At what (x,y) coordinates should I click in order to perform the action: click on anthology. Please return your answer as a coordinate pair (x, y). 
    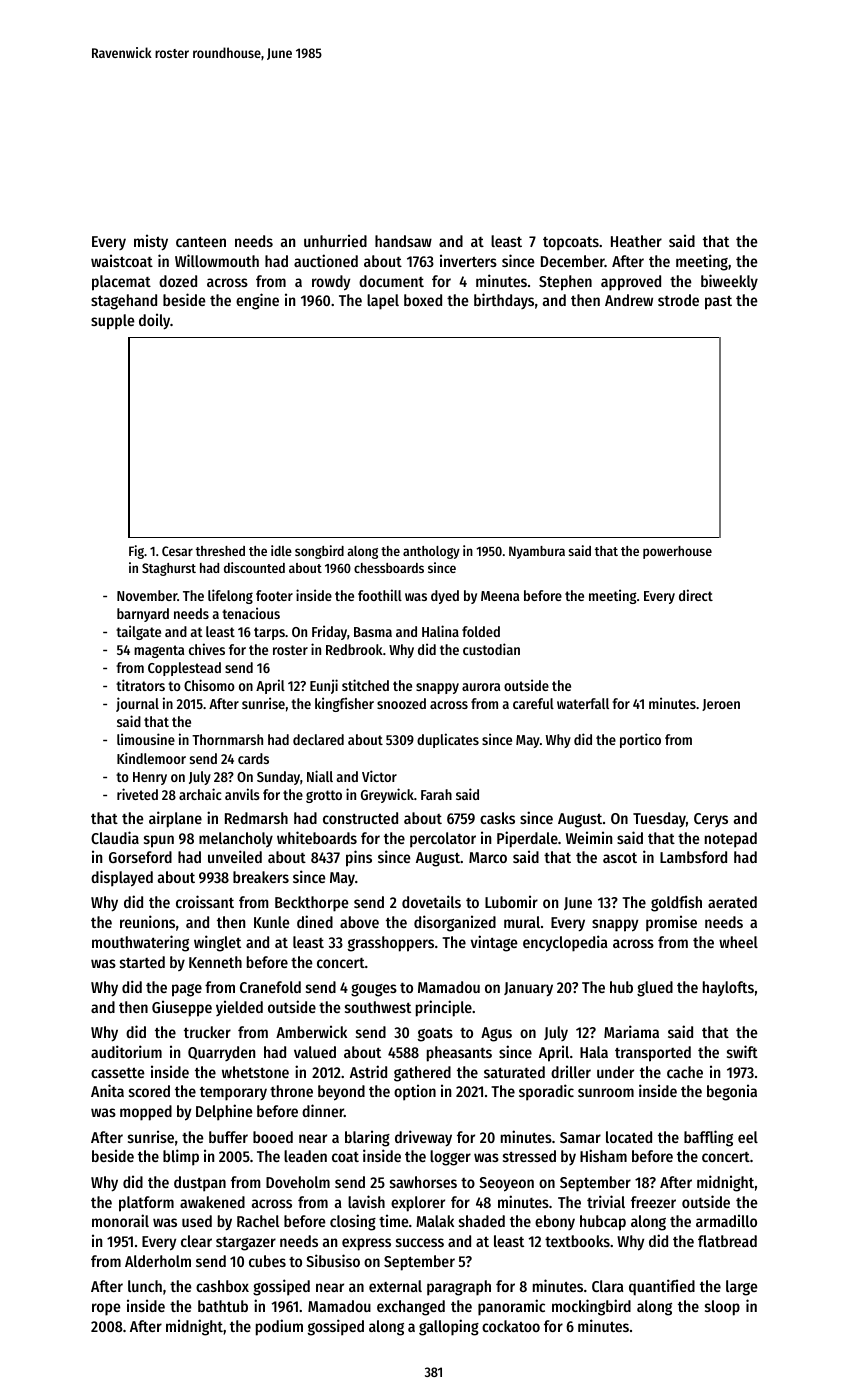
    Looking at the image, I should click on (431, 552).
